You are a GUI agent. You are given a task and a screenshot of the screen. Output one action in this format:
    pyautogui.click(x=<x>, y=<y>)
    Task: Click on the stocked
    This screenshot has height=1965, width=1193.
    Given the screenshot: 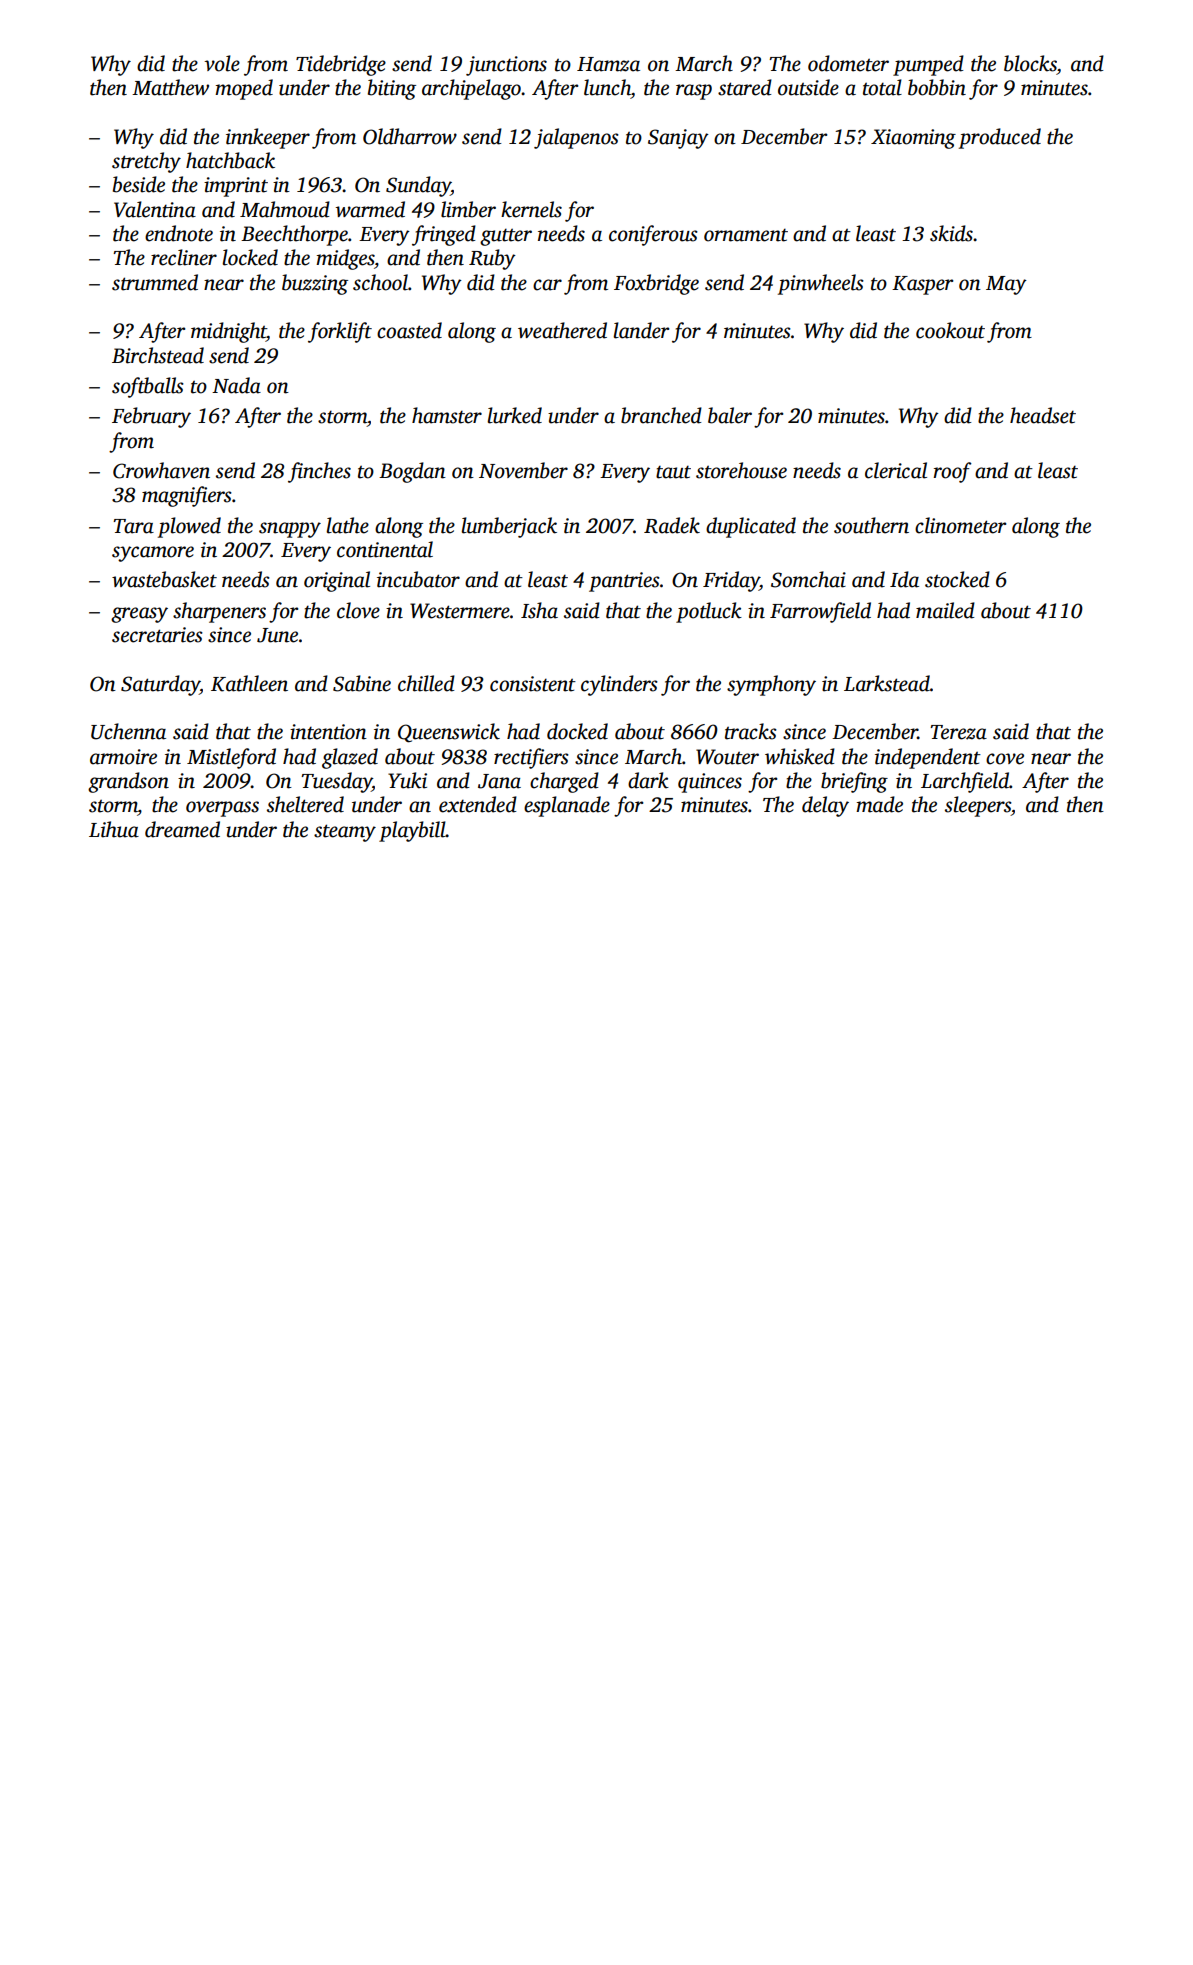 What is the action you would take?
    pyautogui.click(x=957, y=579)
